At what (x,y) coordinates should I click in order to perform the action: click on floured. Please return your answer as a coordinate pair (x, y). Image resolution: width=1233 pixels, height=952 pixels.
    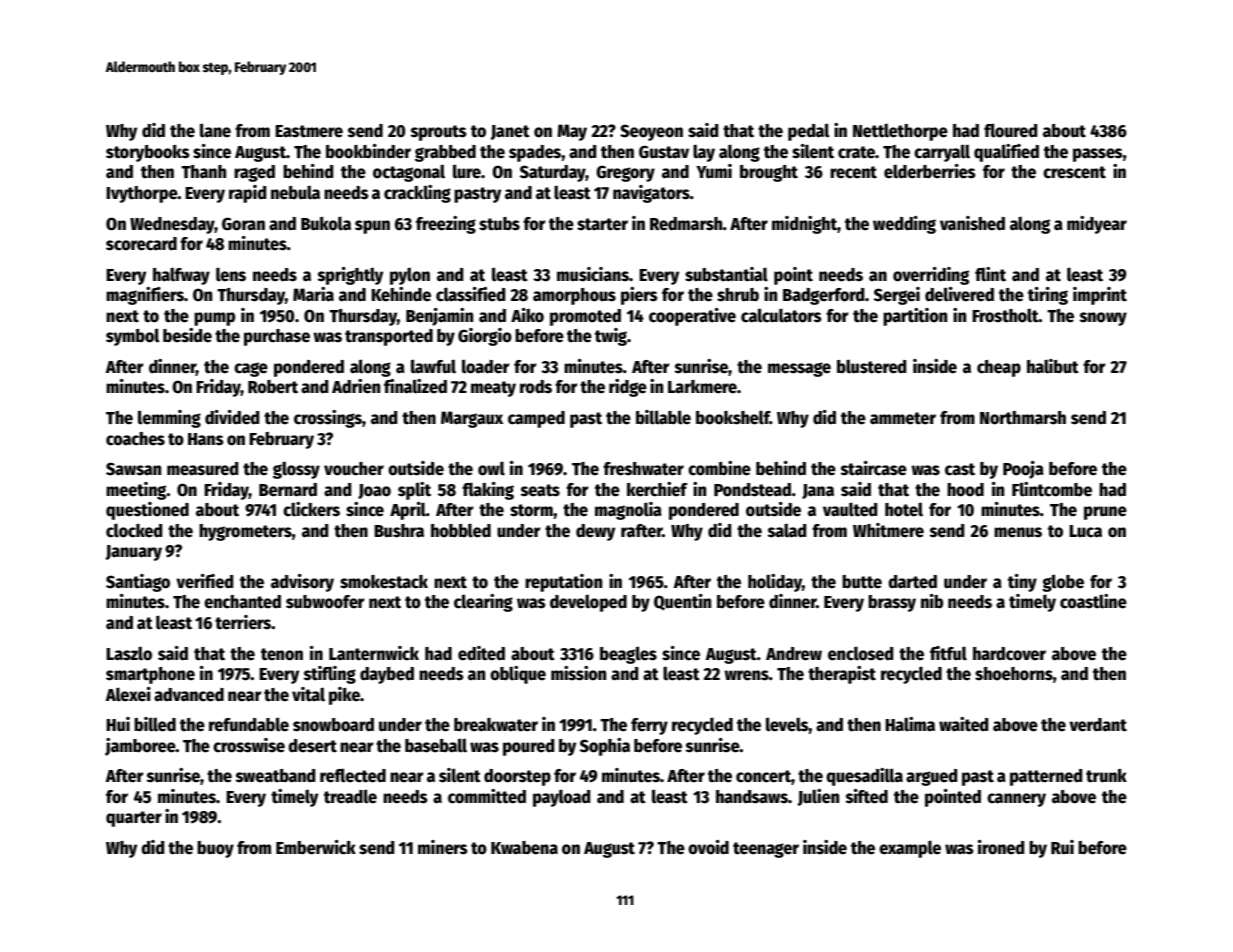
    Looking at the image, I should click on (1011, 130).
